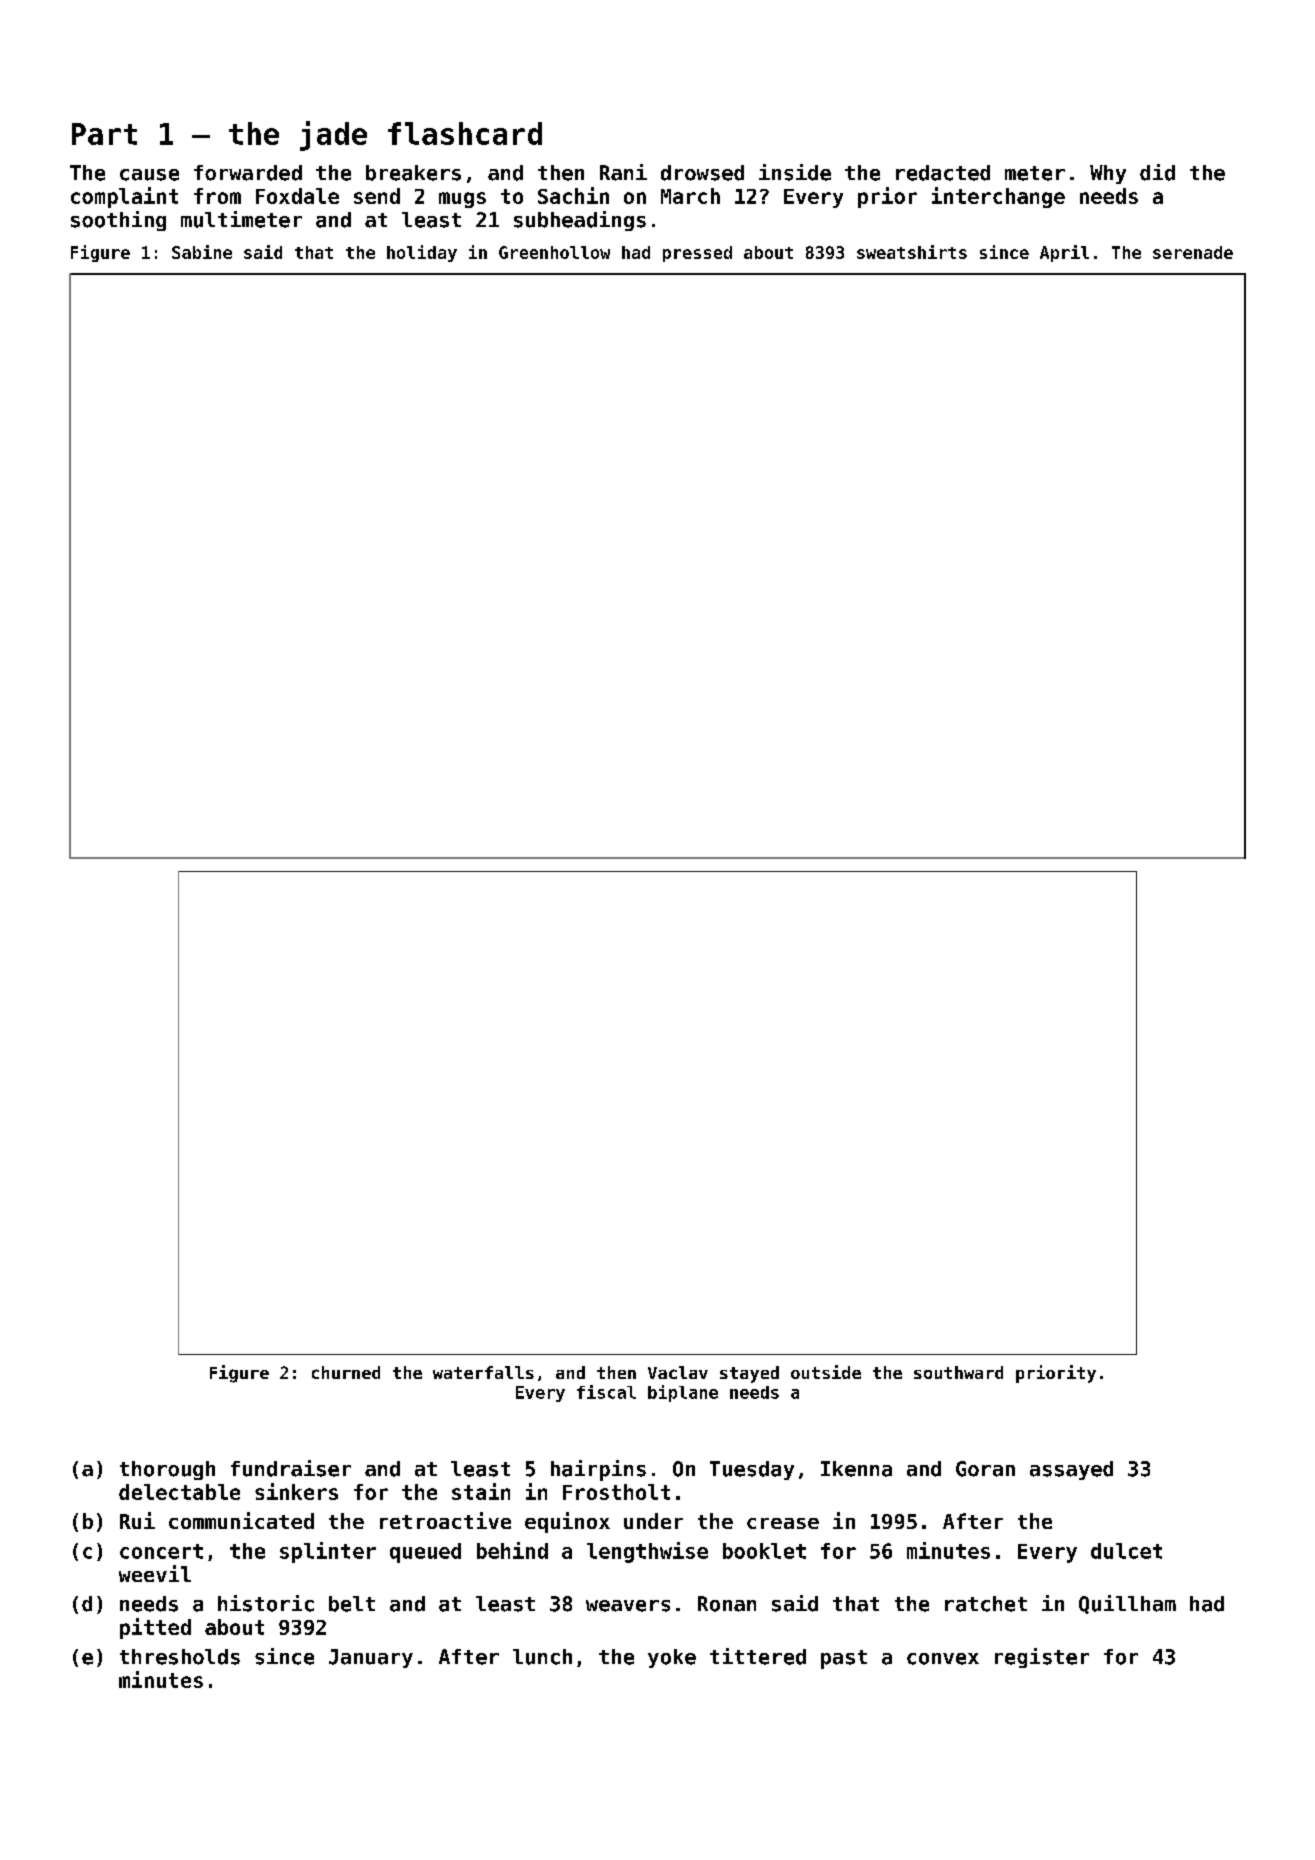 Image resolution: width=1315 pixels, height=1860 pixels. I want to click on Sabine, so click(202, 252).
